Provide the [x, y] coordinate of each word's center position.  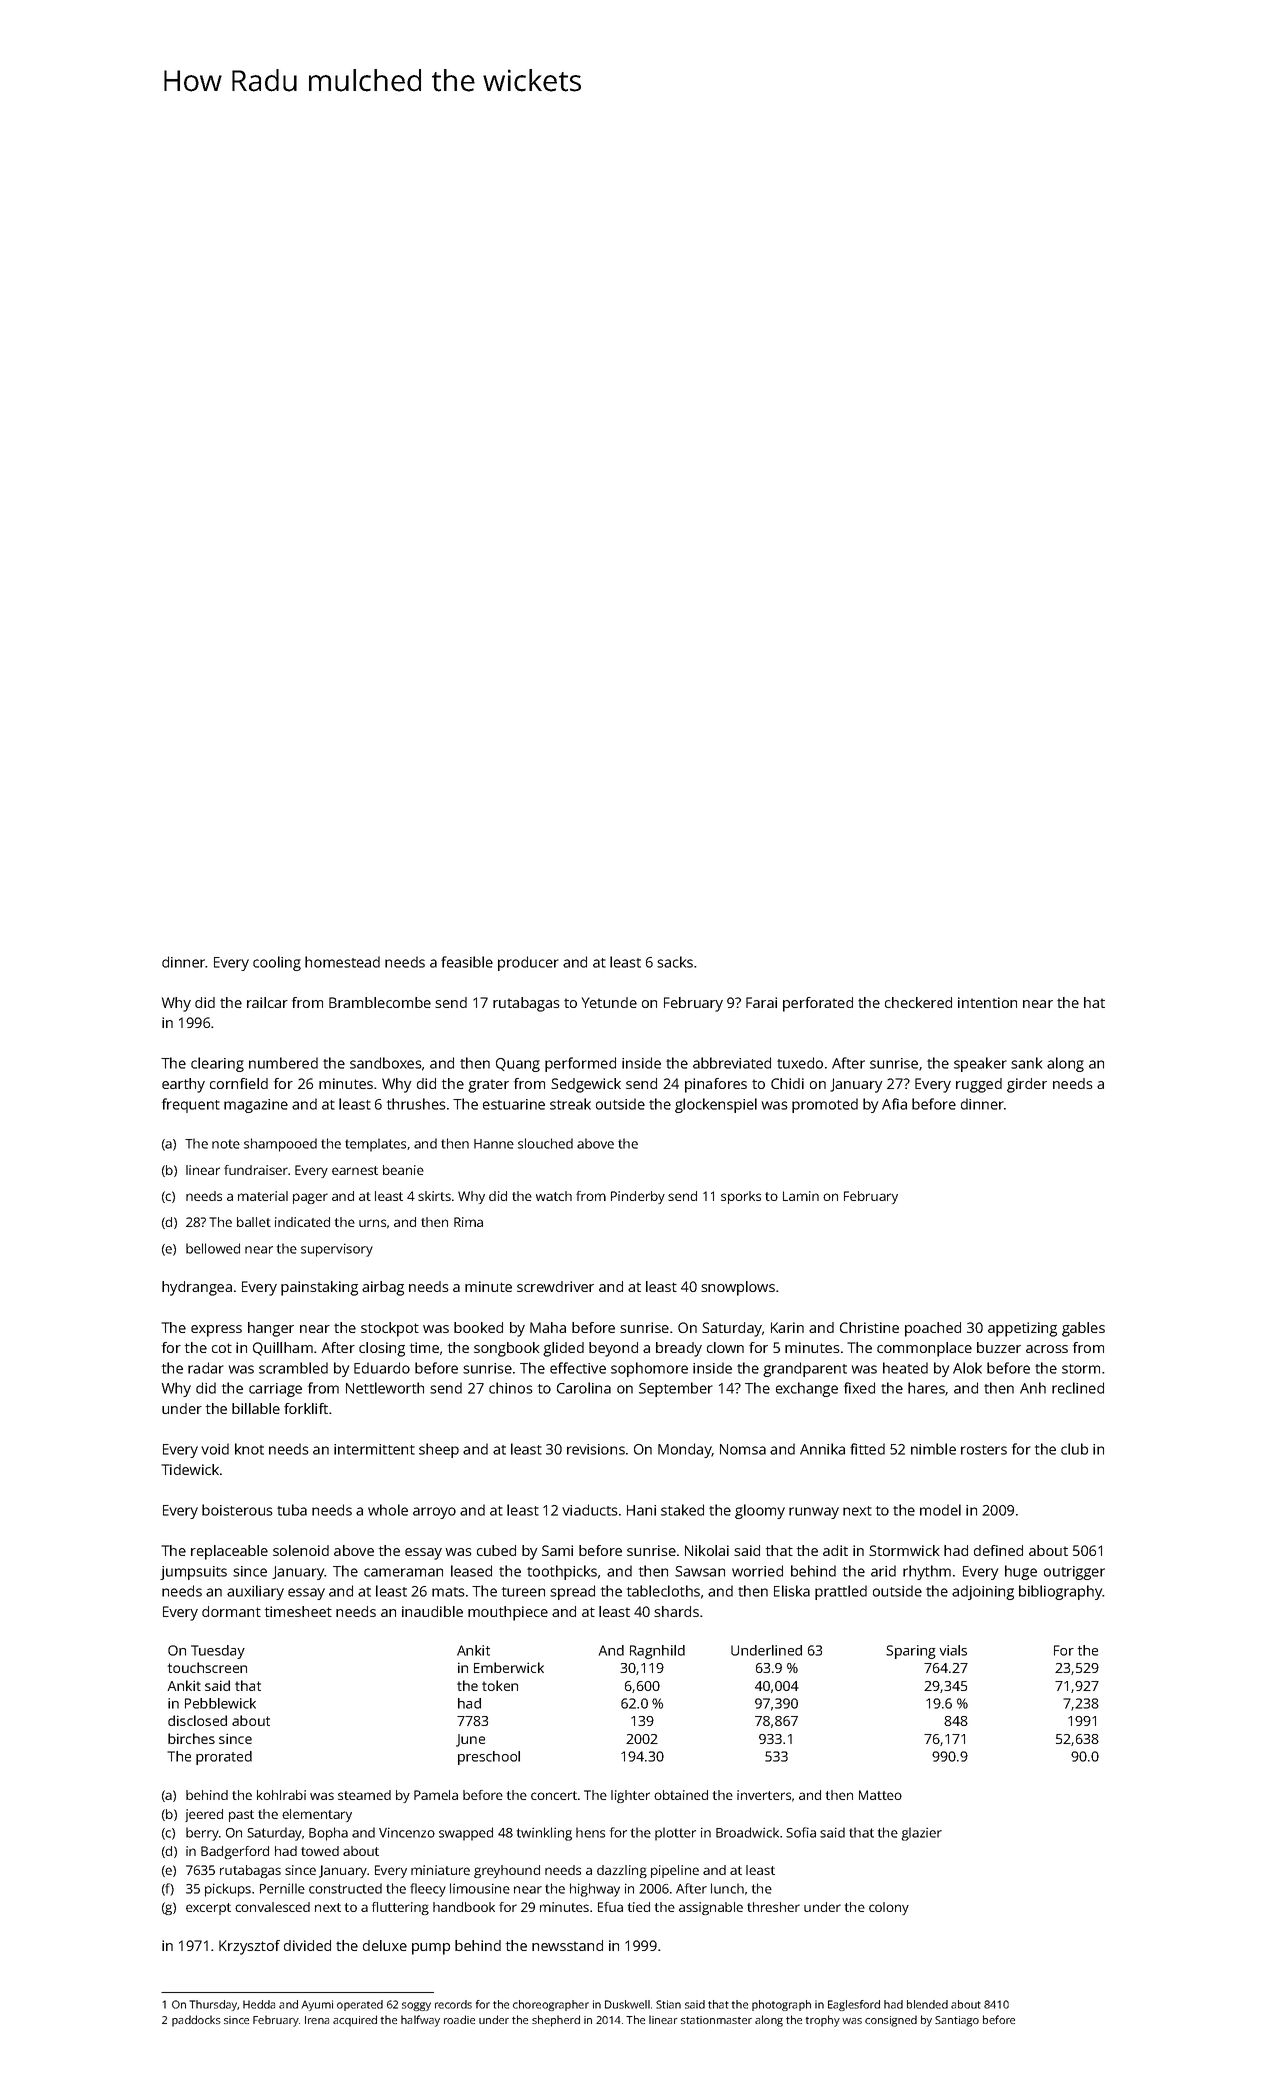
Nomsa [743, 1449]
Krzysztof [249, 1947]
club [1074, 1449]
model [940, 1510]
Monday [685, 1450]
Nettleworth [385, 1388]
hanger [271, 1329]
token [500, 1685]
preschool [489, 1758]
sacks [675, 962]
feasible [467, 962]
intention [987, 1002]
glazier [921, 1834]
